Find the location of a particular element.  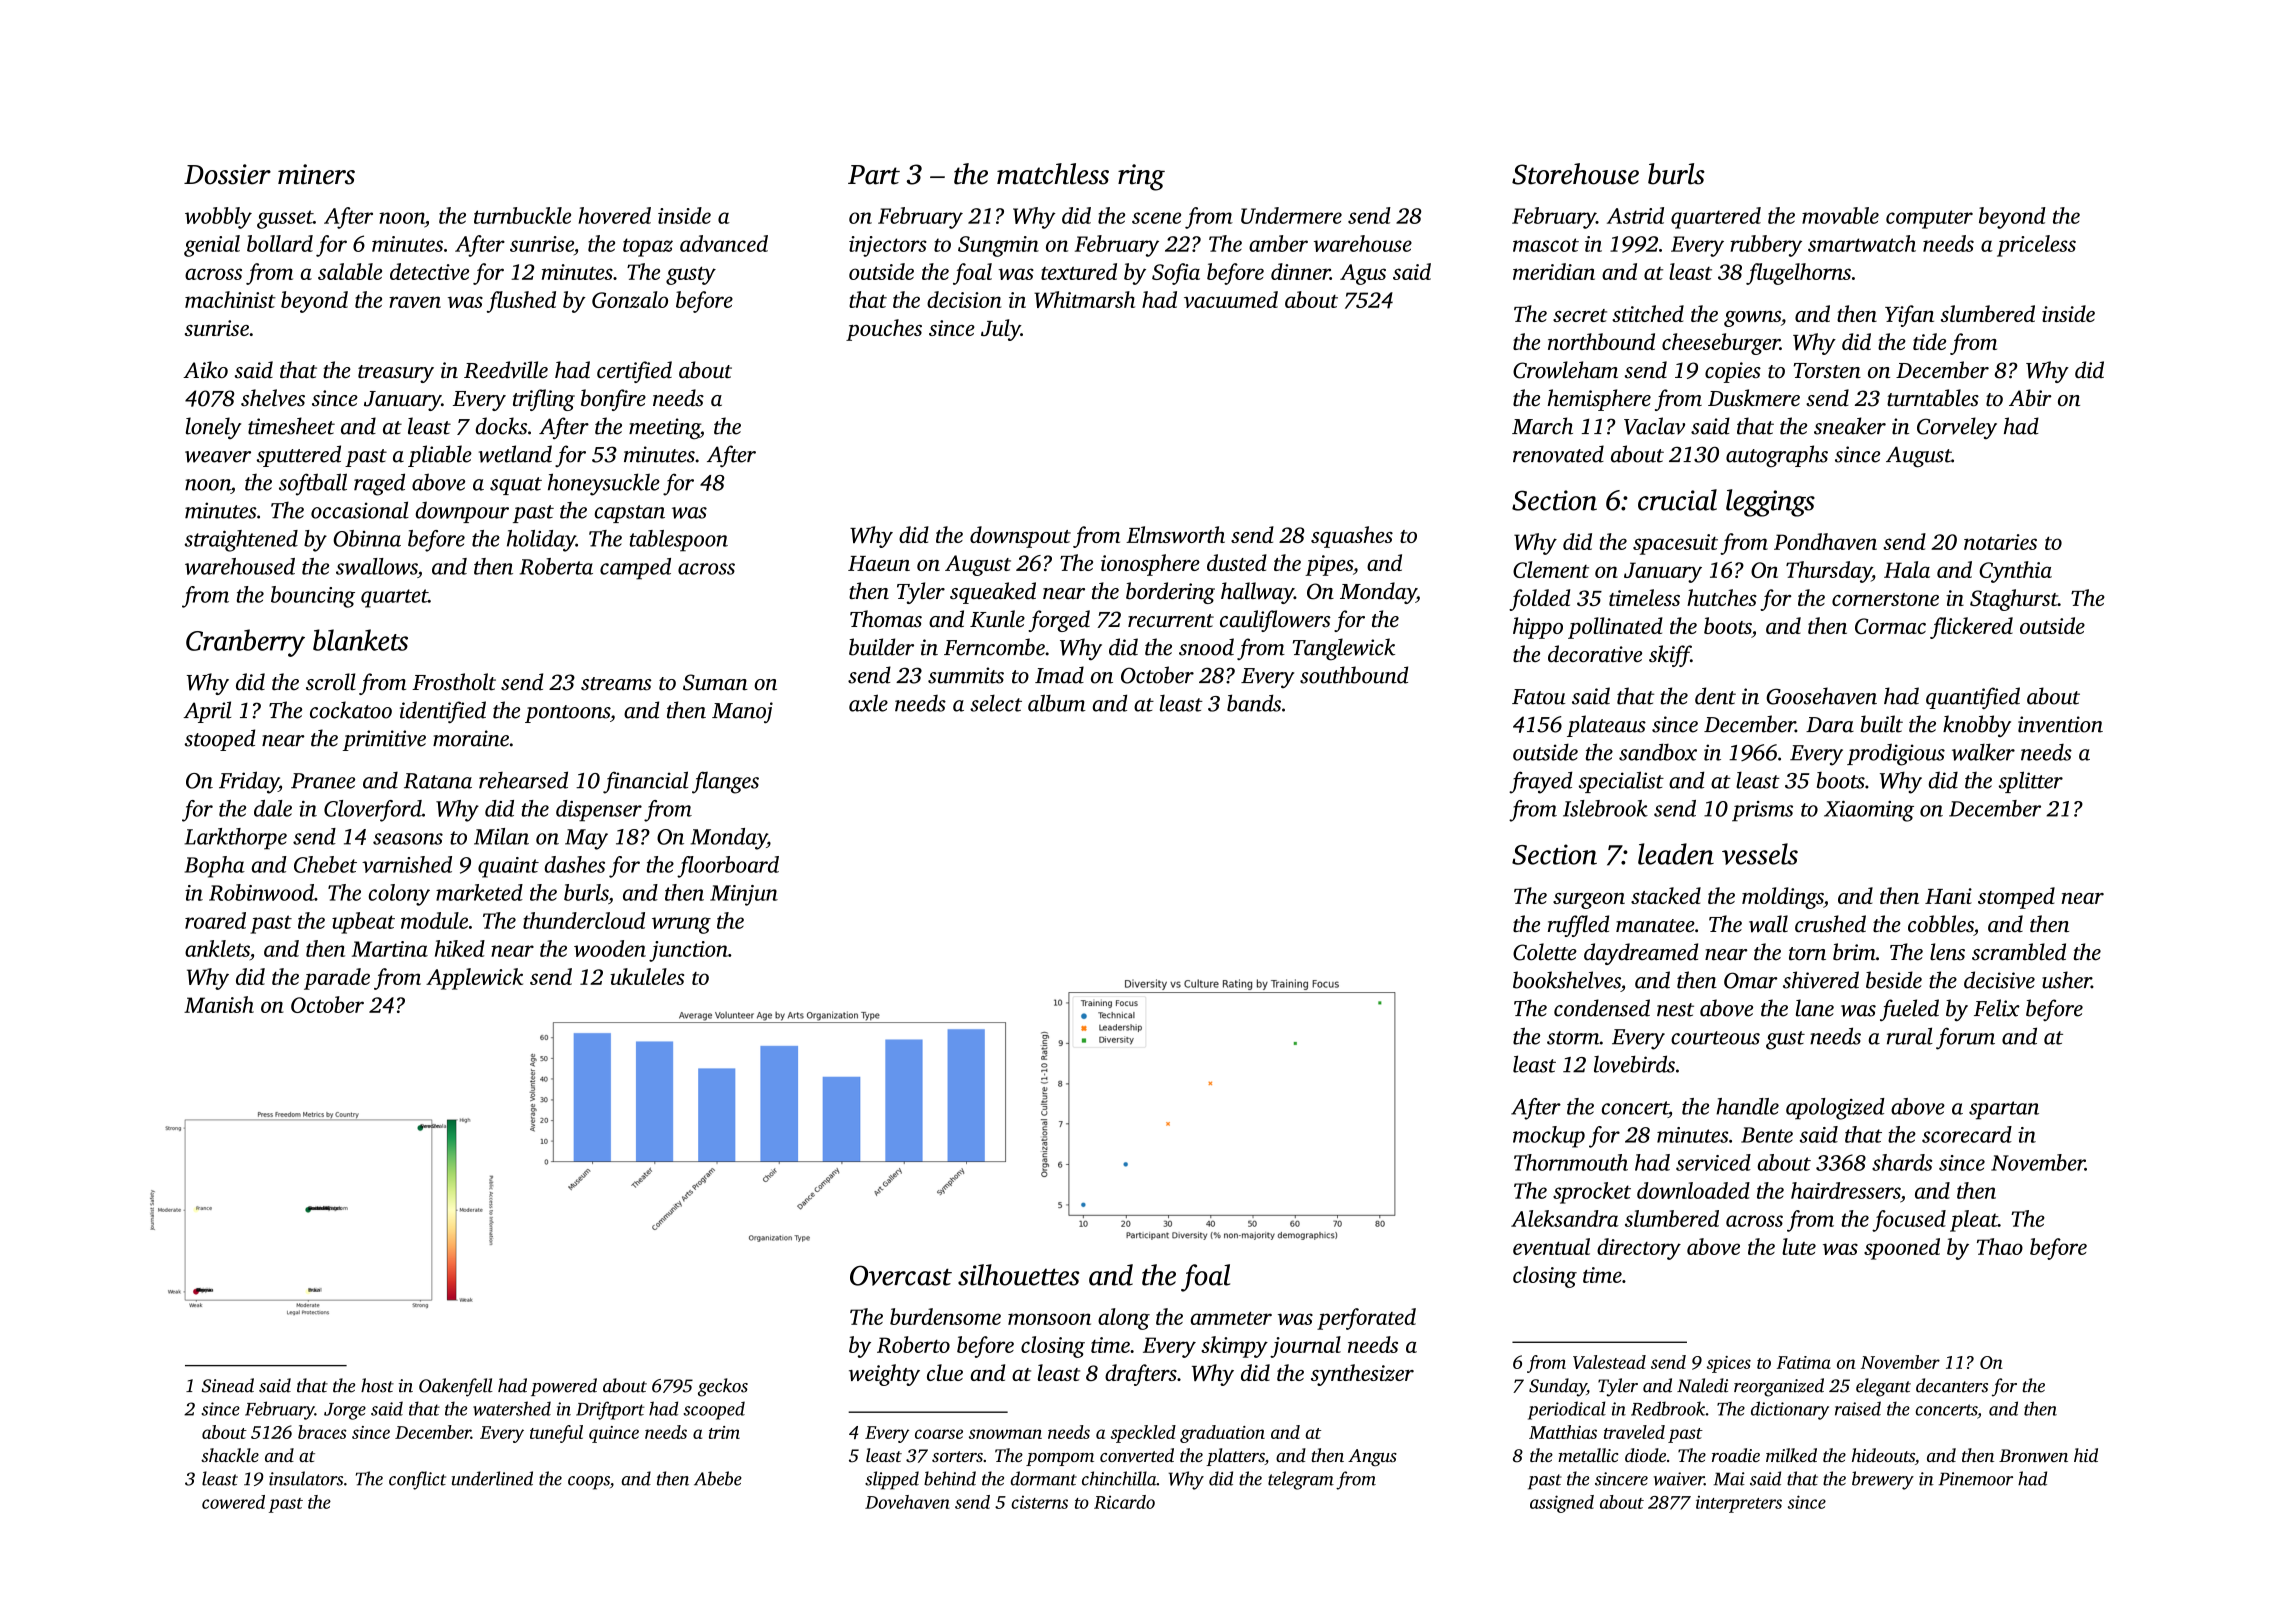

Jorge is located at coordinates (345, 1411).
